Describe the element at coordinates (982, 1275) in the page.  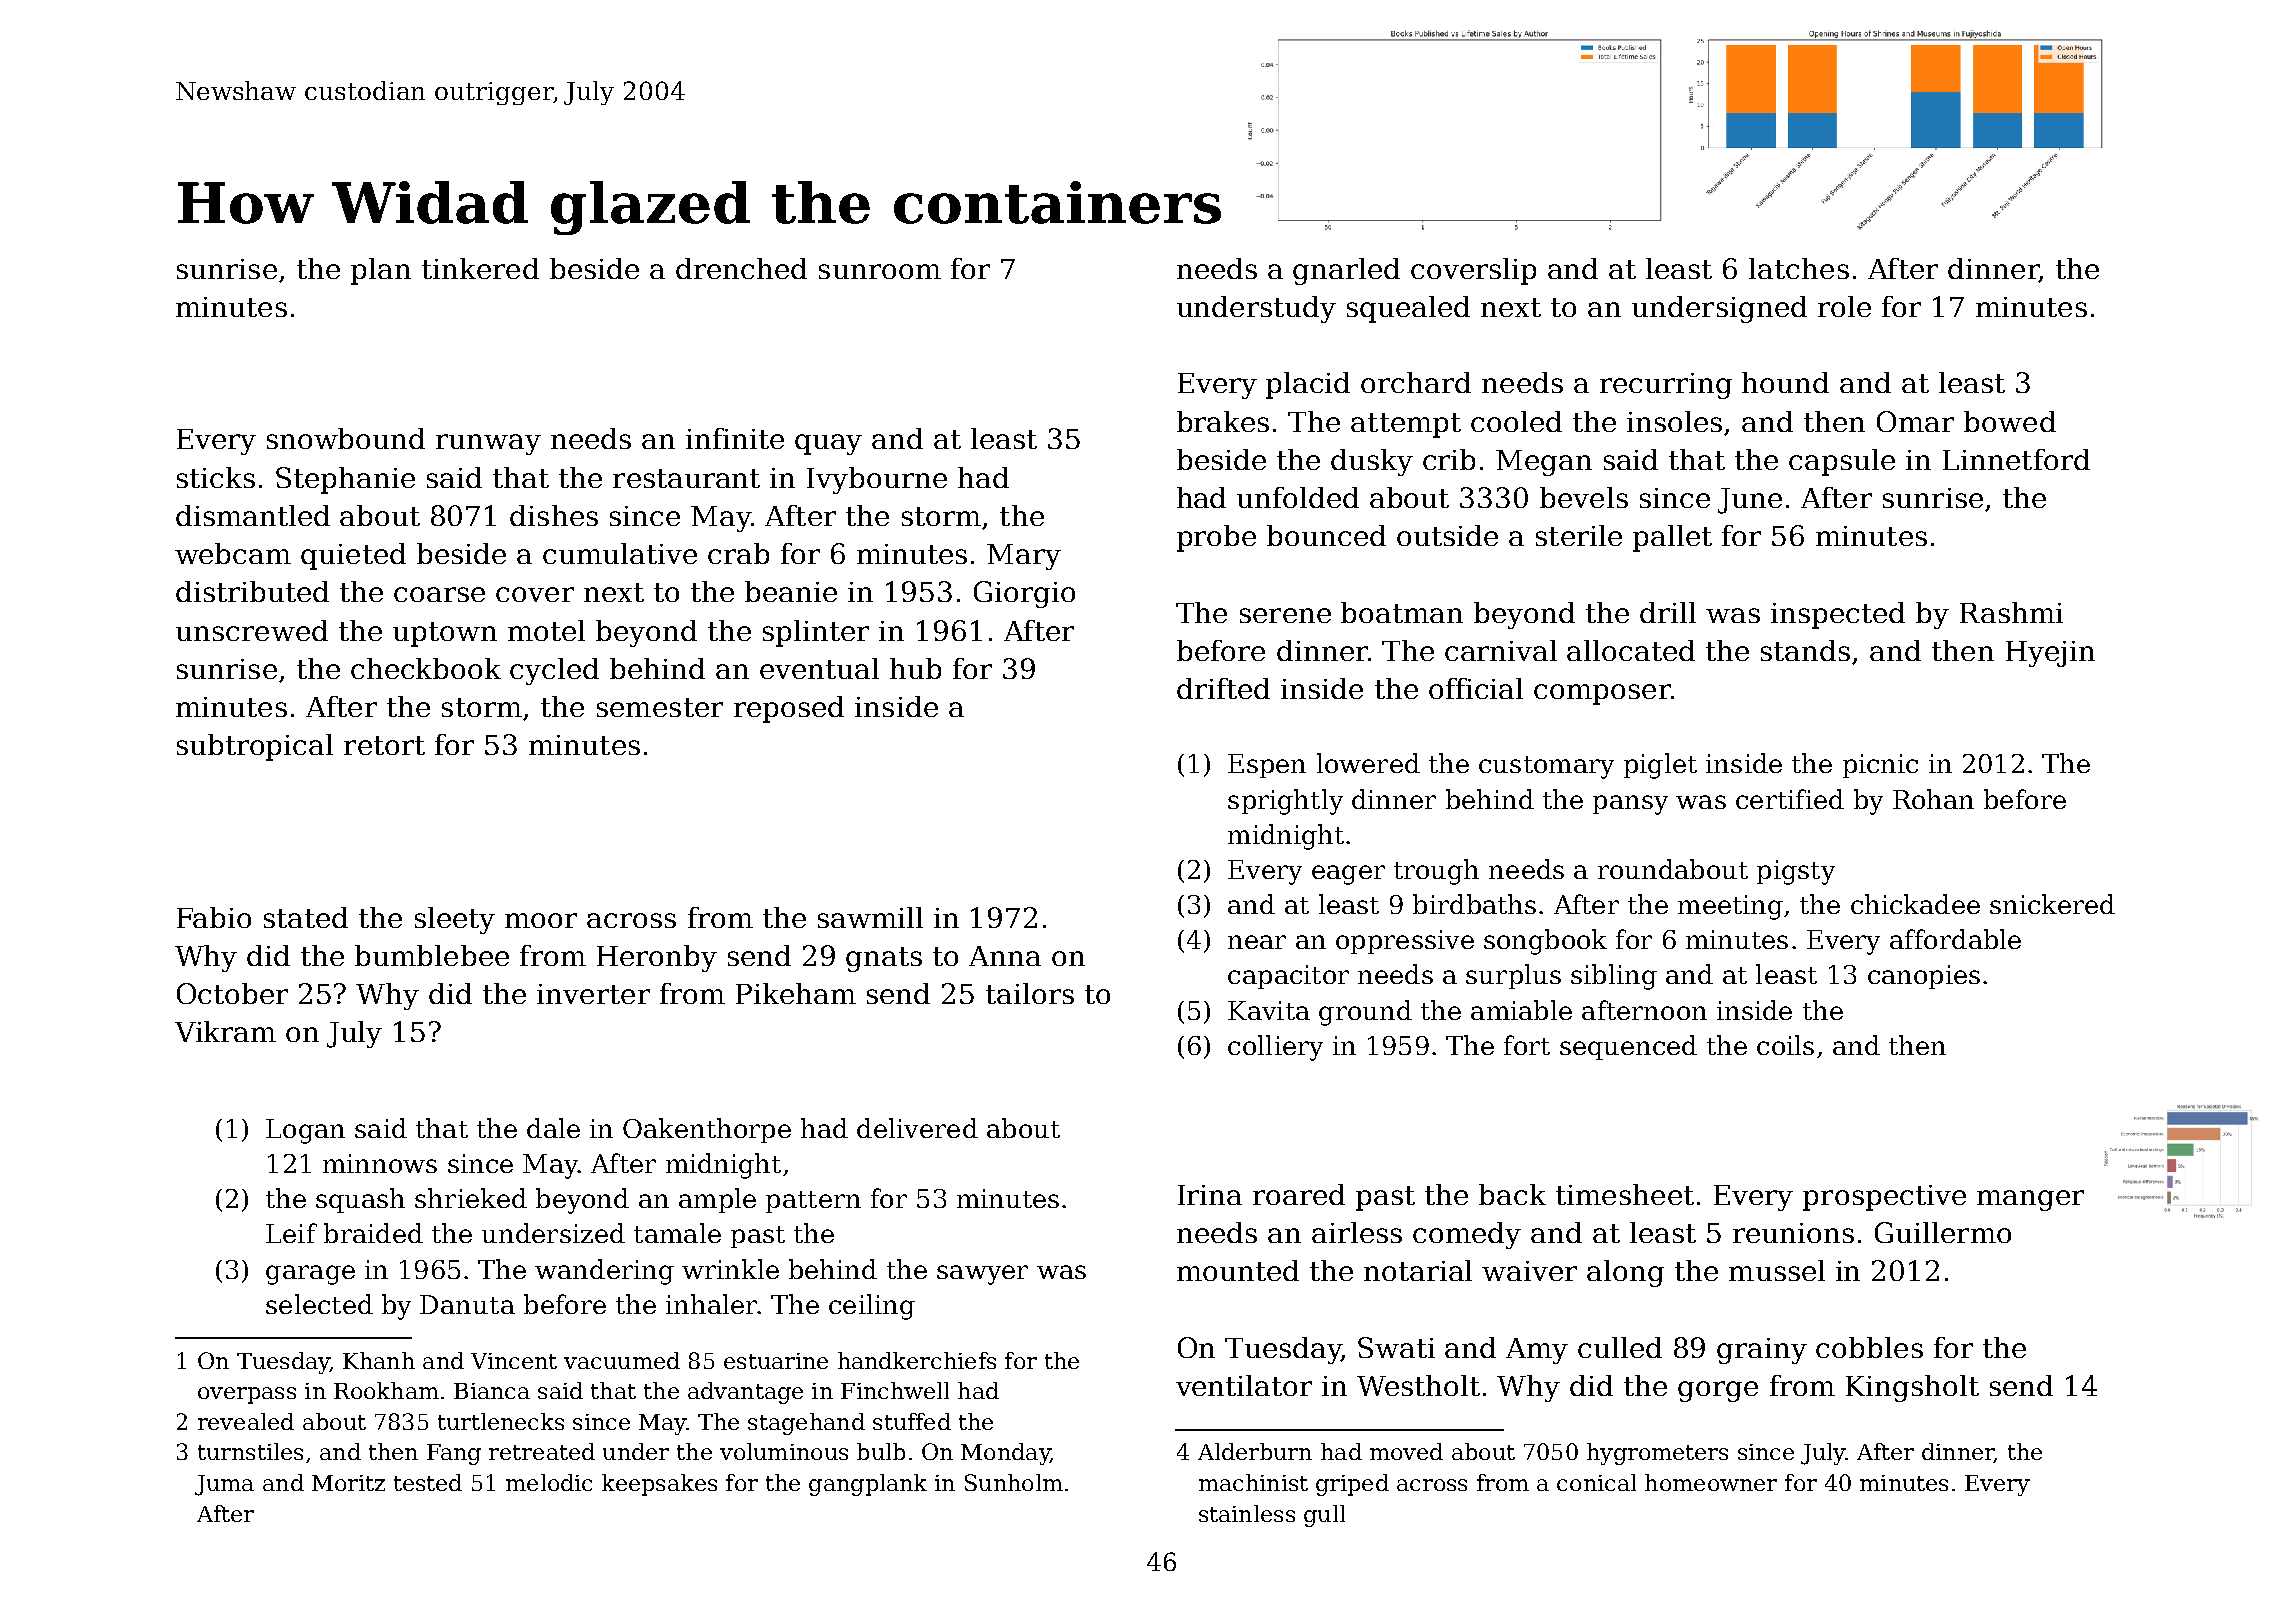
I see `sawyer` at that location.
